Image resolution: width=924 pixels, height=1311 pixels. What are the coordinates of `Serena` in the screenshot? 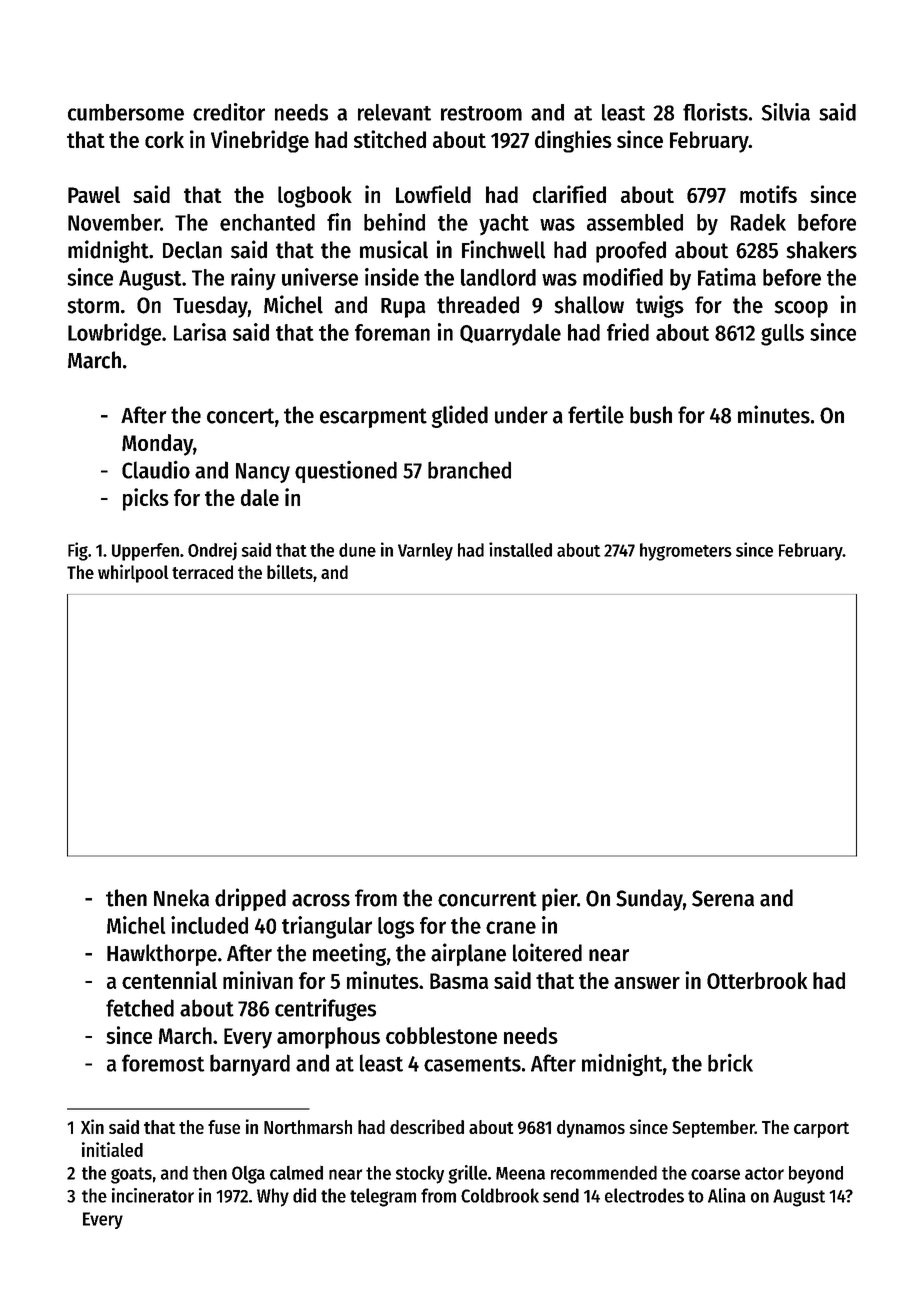 It's located at (723, 898).
